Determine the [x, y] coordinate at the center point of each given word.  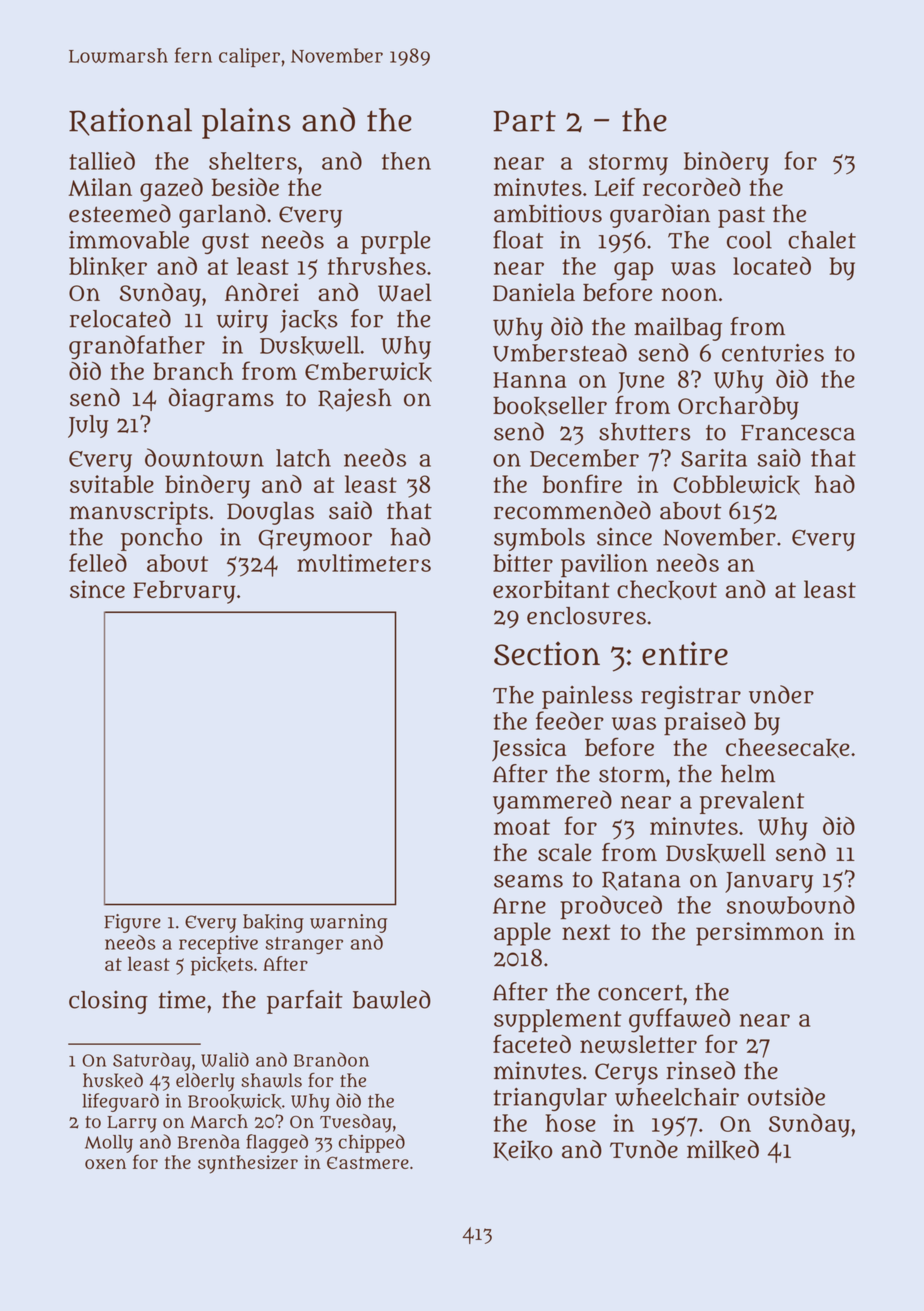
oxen [105, 1164]
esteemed [120, 213]
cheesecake [788, 748]
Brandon [331, 1059]
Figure [132, 923]
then [406, 161]
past [741, 217]
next [586, 932]
